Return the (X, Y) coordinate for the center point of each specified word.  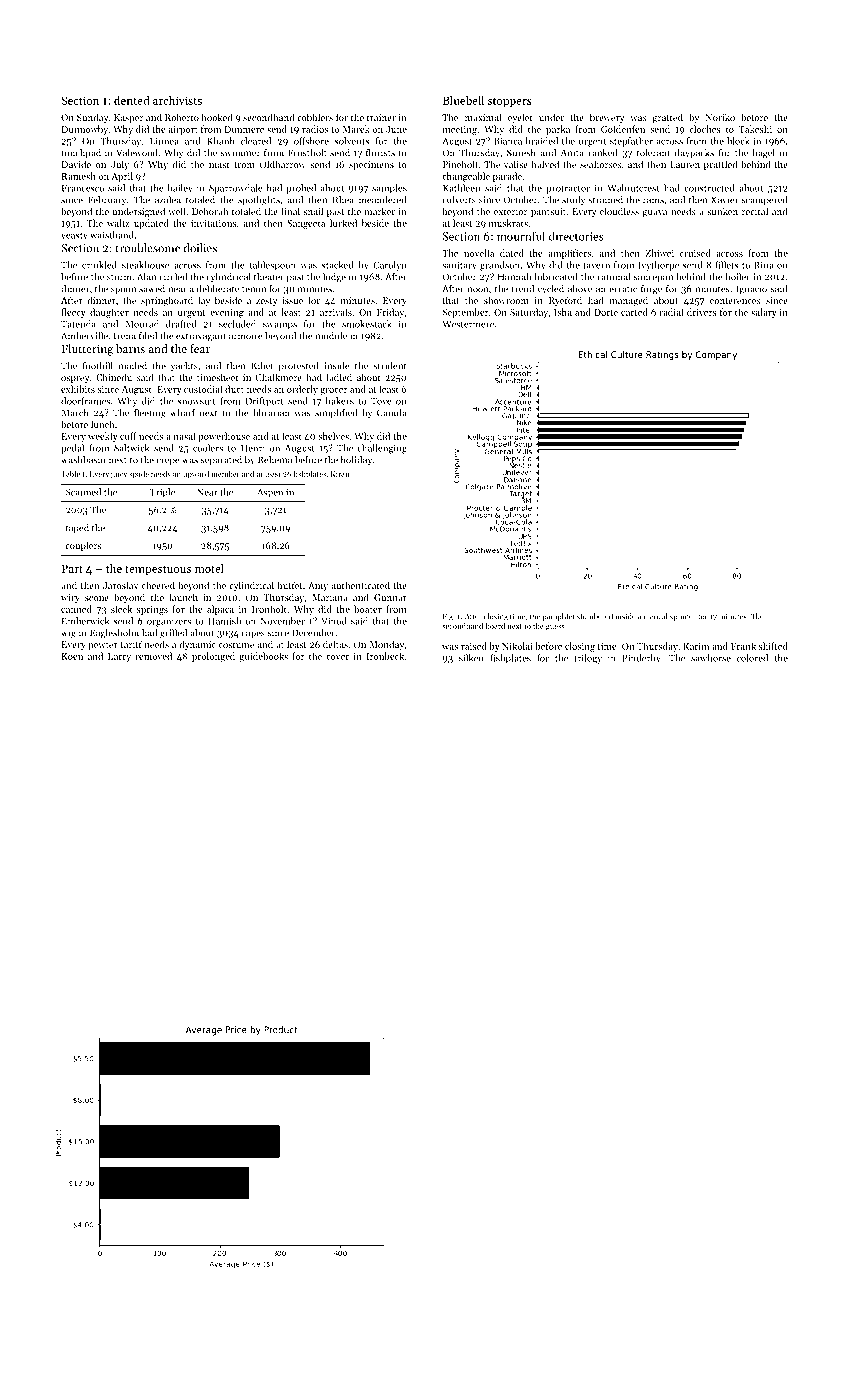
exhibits (78, 389)
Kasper (128, 118)
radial (671, 312)
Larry (119, 657)
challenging (382, 449)
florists (380, 153)
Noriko (720, 117)
